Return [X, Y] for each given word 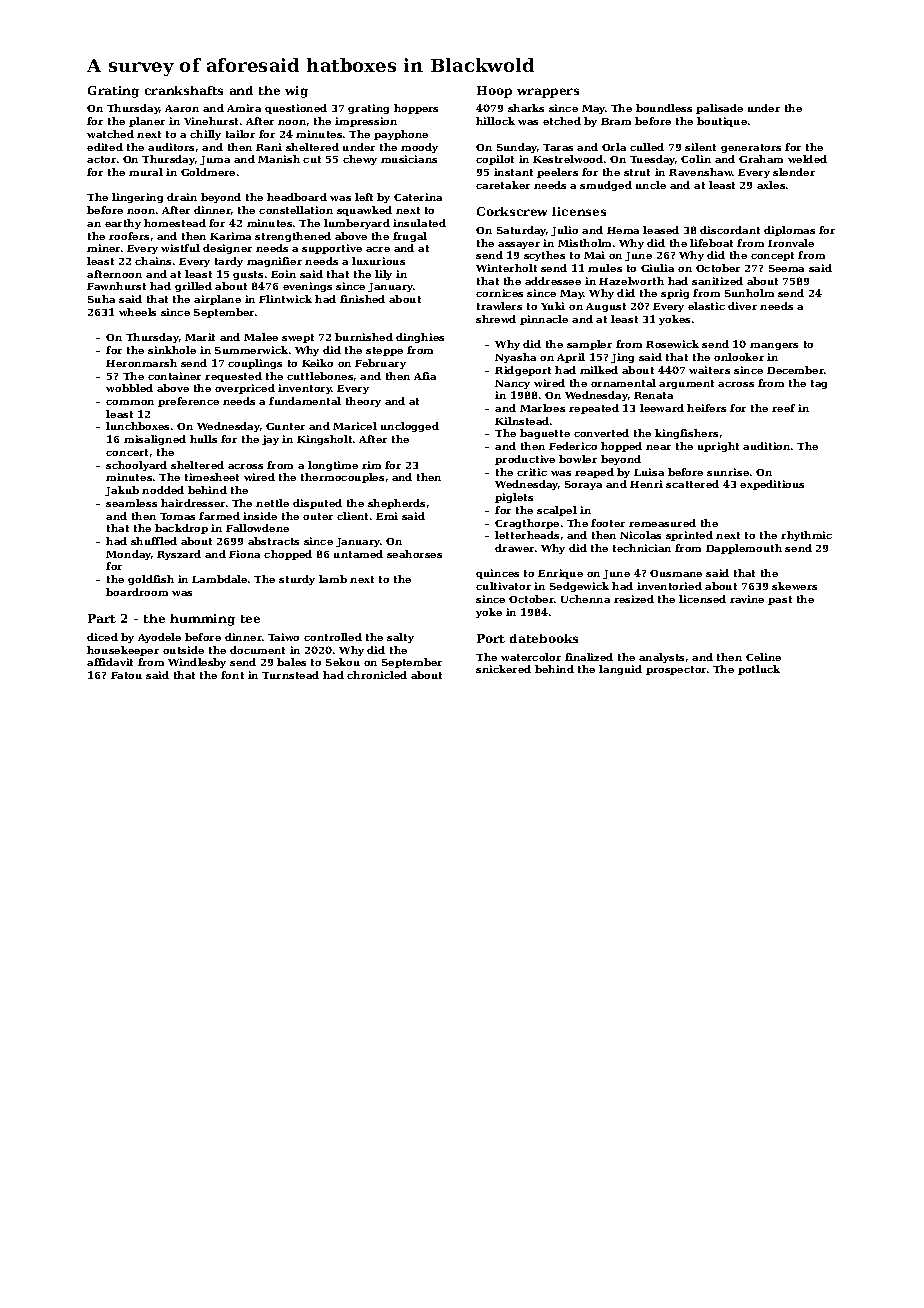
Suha [101, 299]
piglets [514, 498]
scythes [544, 256]
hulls [203, 439]
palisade [719, 109]
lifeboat [711, 243]
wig [296, 92]
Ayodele [159, 638]
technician [642, 548]
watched [110, 134]
